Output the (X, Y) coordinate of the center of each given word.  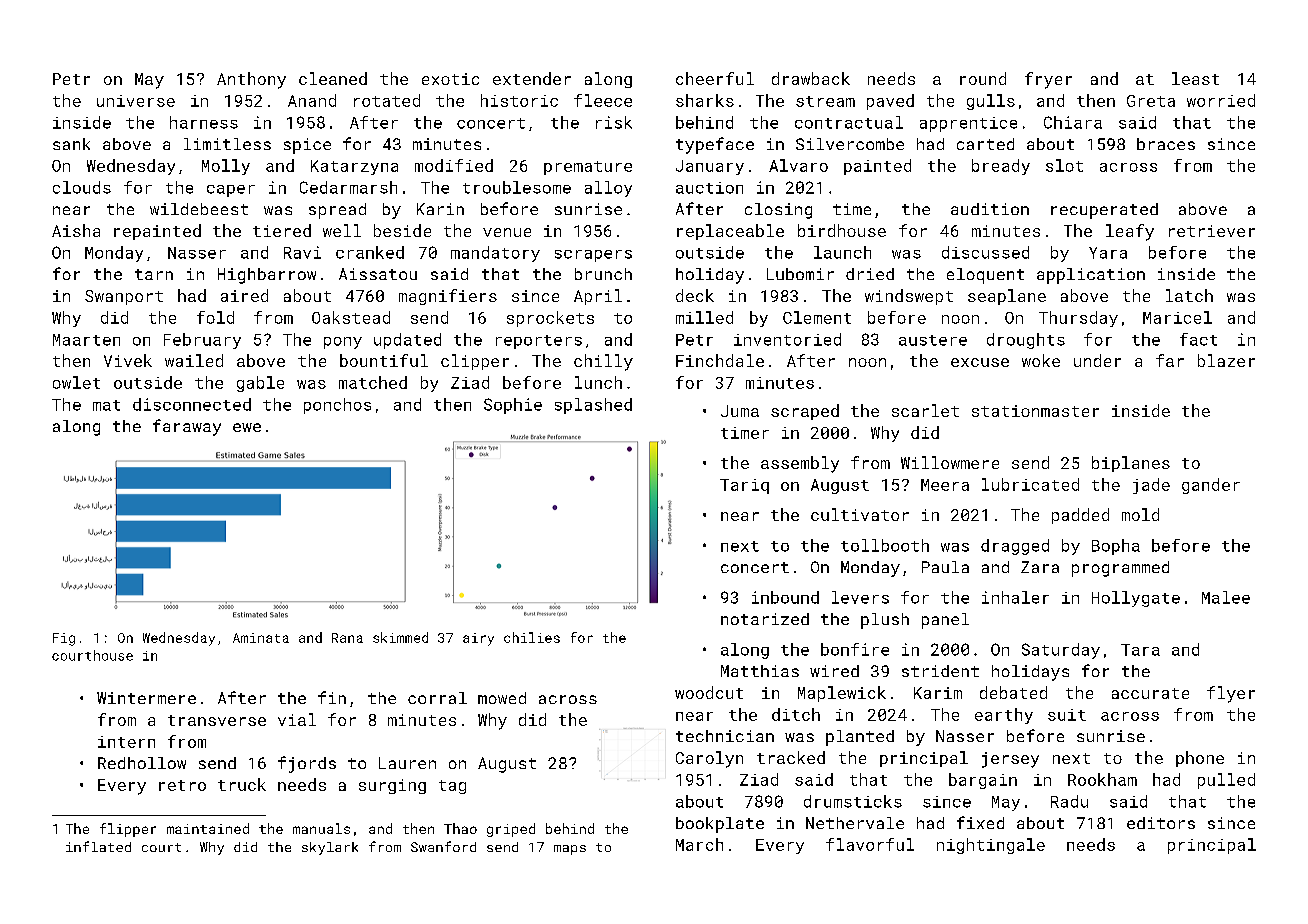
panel (945, 621)
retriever (1212, 231)
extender (532, 78)
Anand (312, 100)
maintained (208, 828)
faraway (187, 427)
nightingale (991, 846)
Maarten (86, 340)
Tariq (744, 486)
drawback (811, 78)
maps (570, 850)
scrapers (593, 256)
